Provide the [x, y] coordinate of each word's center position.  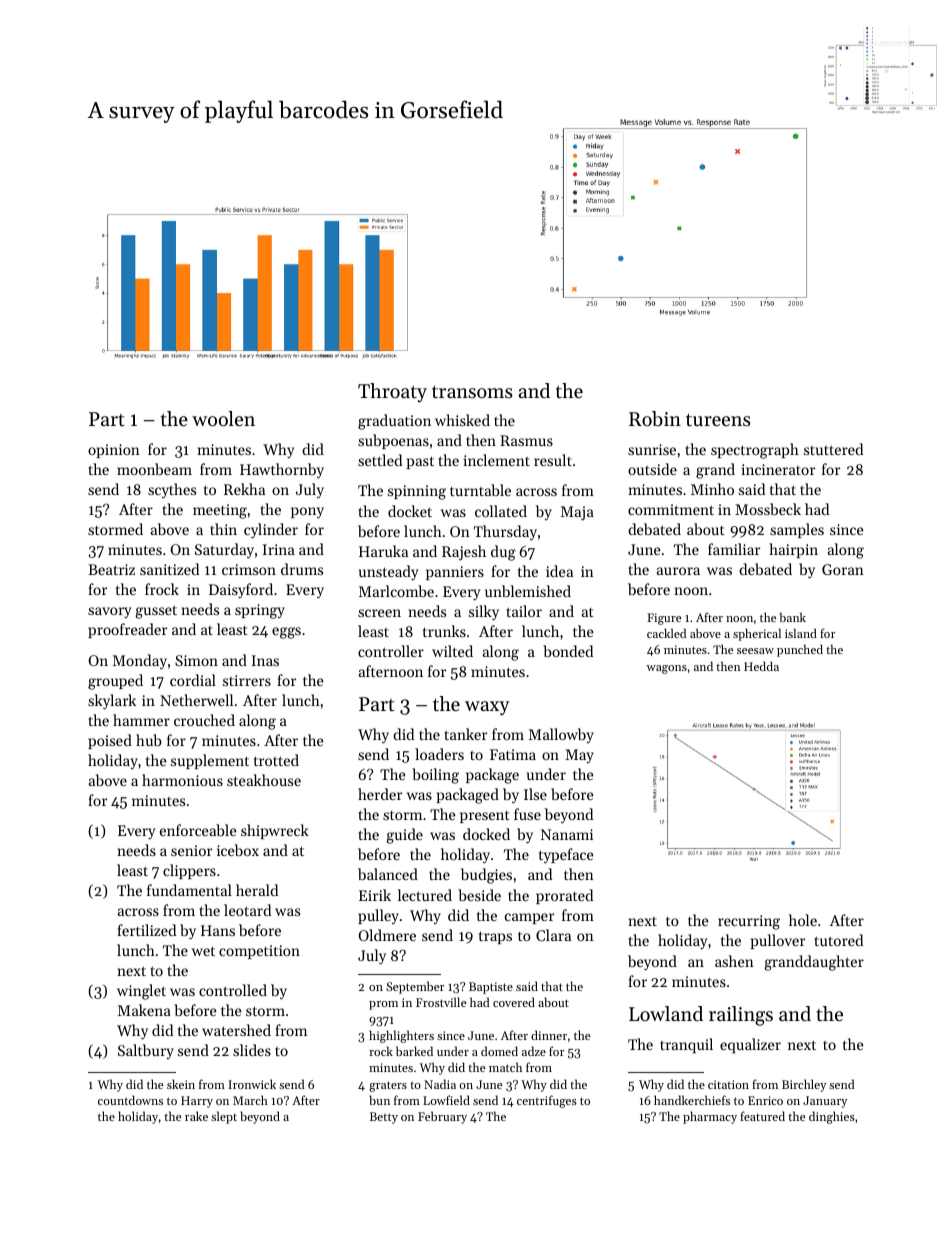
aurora [678, 571]
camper [529, 918]
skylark [112, 702]
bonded [568, 651]
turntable [480, 490]
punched [800, 651]
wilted [452, 651]
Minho [712, 489]
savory [109, 613]
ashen [734, 961]
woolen [223, 419]
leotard [247, 910]
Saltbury [146, 1051]
